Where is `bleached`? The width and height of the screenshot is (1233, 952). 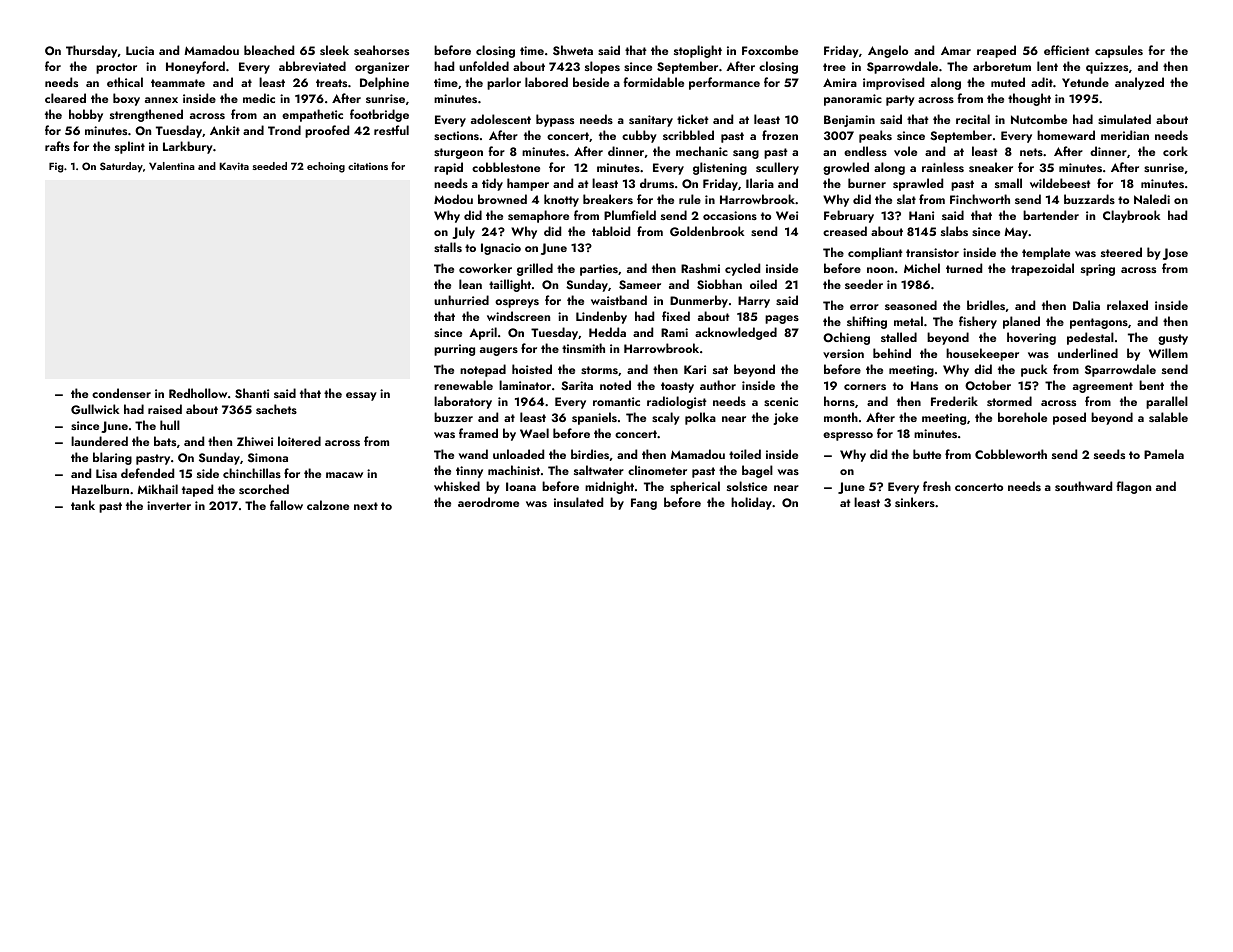 bleached is located at coordinates (269, 50).
